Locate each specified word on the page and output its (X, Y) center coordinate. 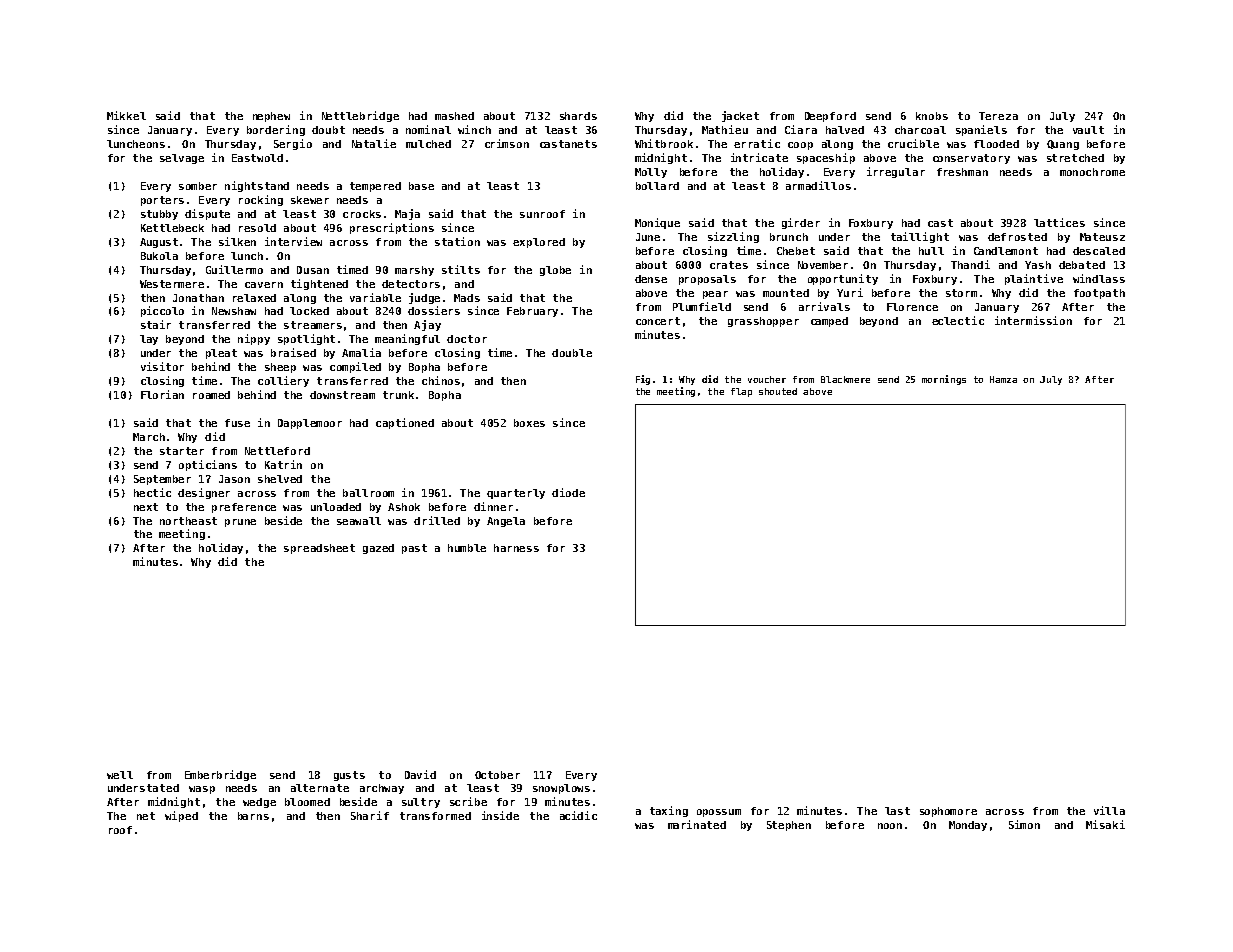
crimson (507, 143)
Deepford (830, 117)
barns (253, 816)
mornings (944, 380)
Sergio (293, 144)
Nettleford (277, 451)
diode (568, 492)
